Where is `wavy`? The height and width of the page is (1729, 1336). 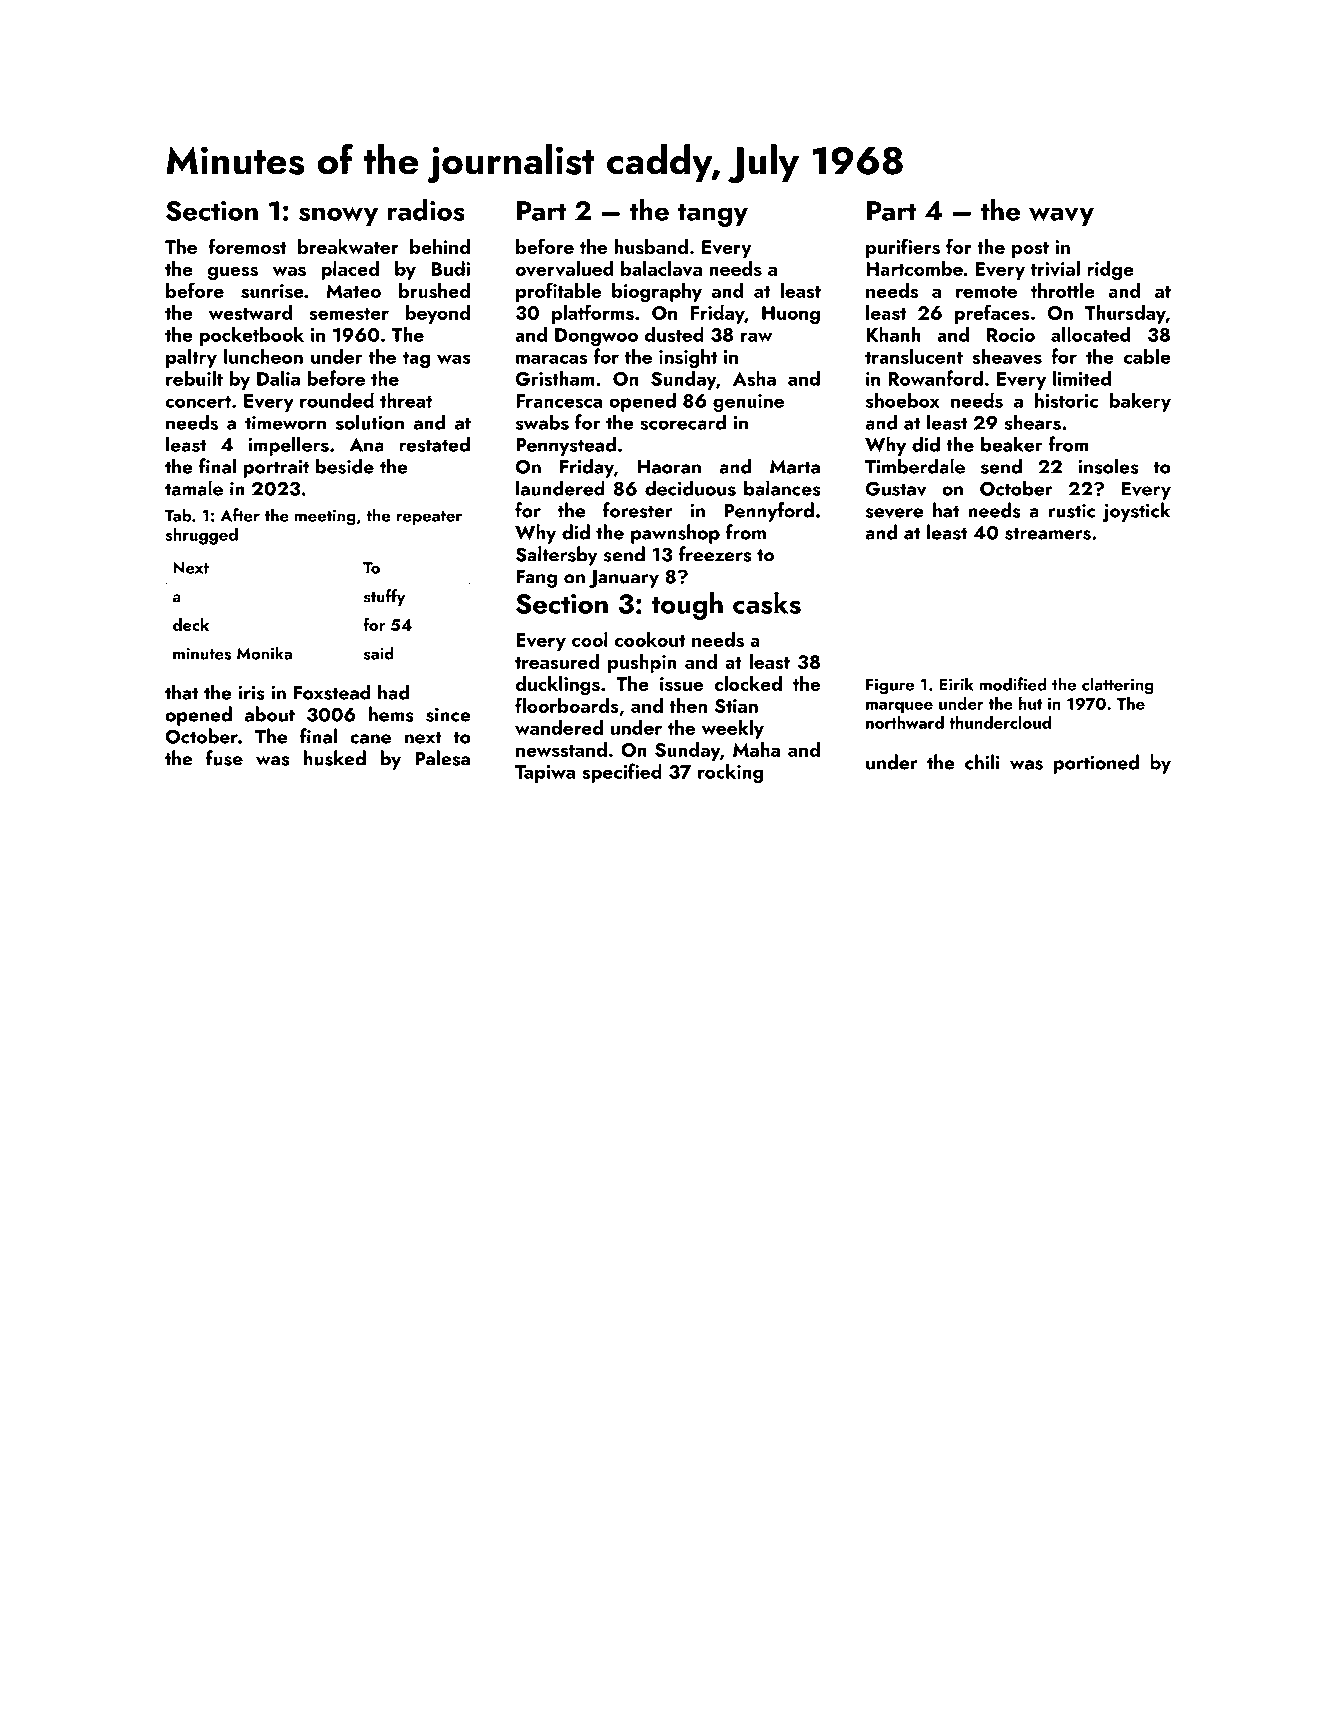
wavy is located at coordinates (1061, 217).
